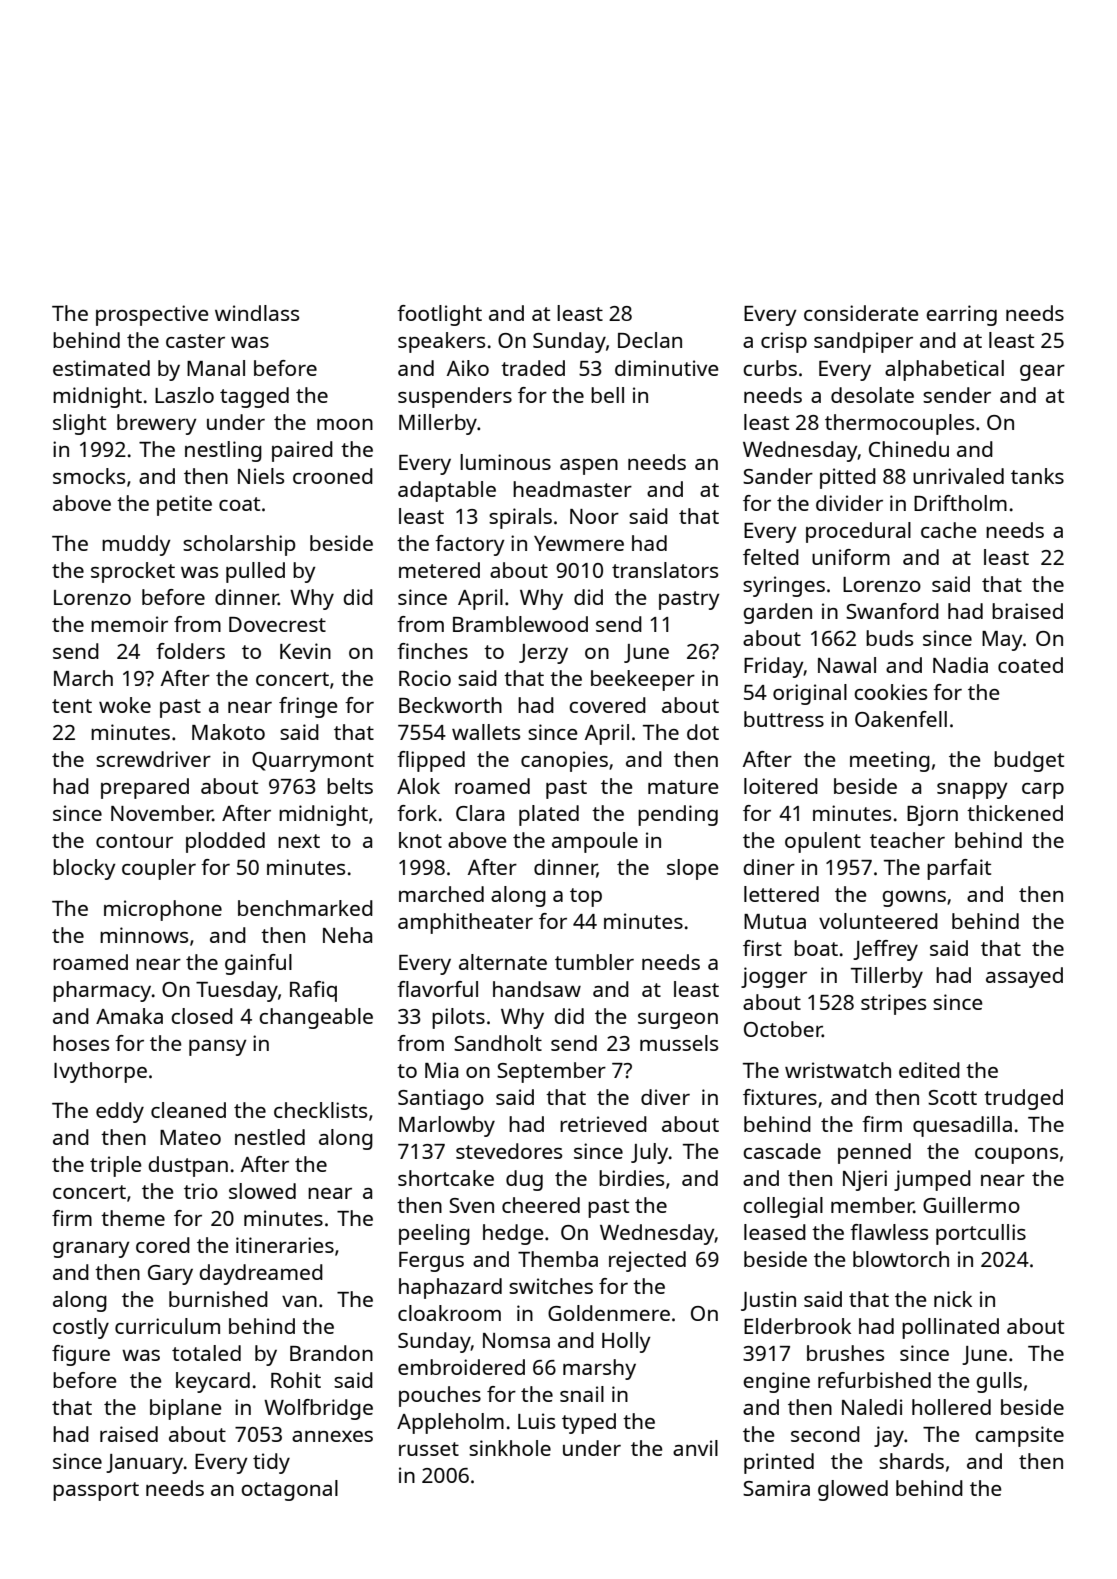 The width and height of the document is (1117, 1579). I want to click on slope, so click(693, 869).
